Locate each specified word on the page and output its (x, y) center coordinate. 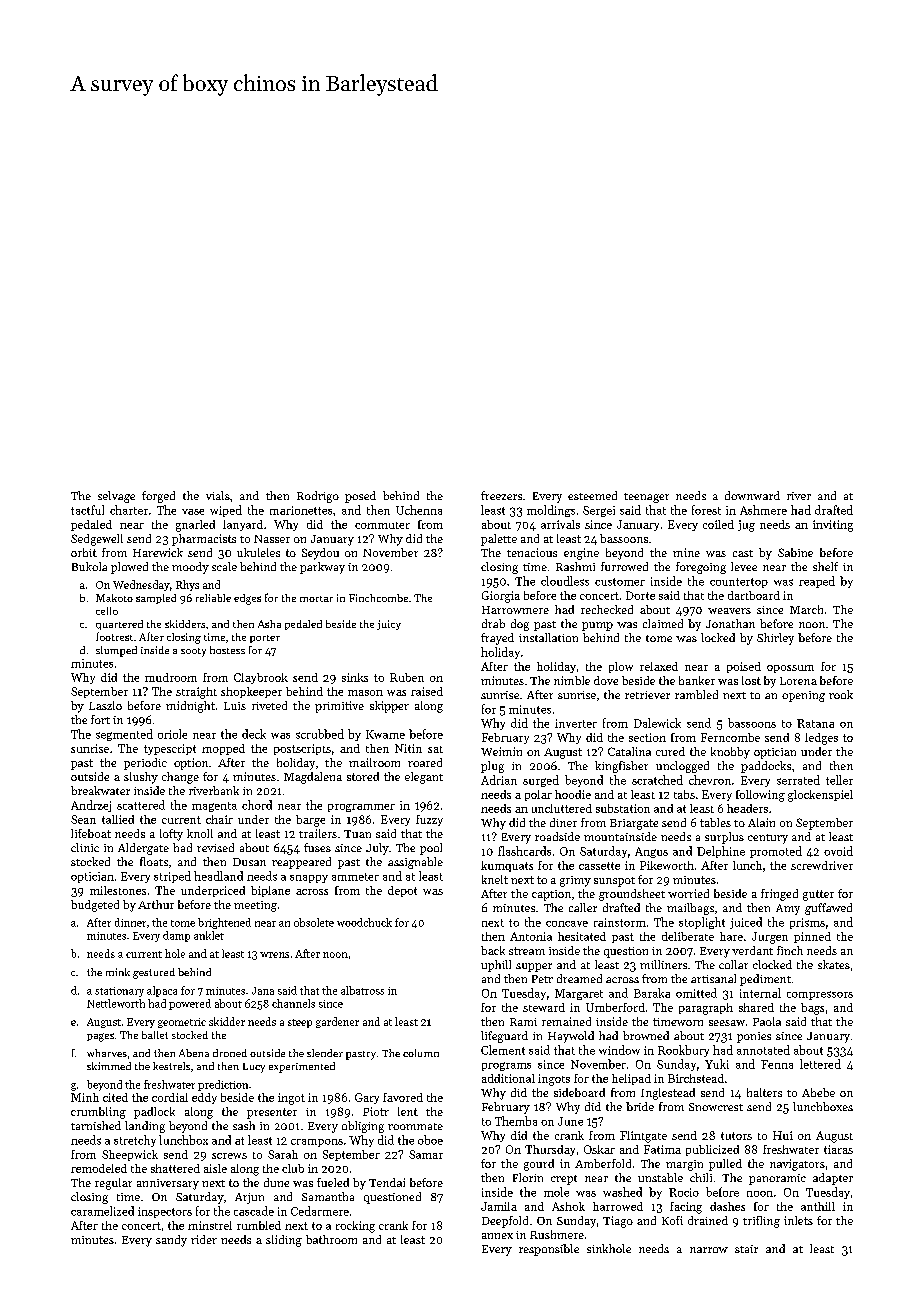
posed (360, 497)
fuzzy (429, 820)
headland (218, 876)
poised (744, 667)
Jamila (499, 1206)
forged (158, 497)
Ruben (407, 677)
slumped (116, 651)
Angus (651, 852)
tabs (684, 794)
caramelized (102, 1211)
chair (219, 819)
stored (363, 776)
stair (746, 1249)
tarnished (96, 1125)
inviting (833, 526)
